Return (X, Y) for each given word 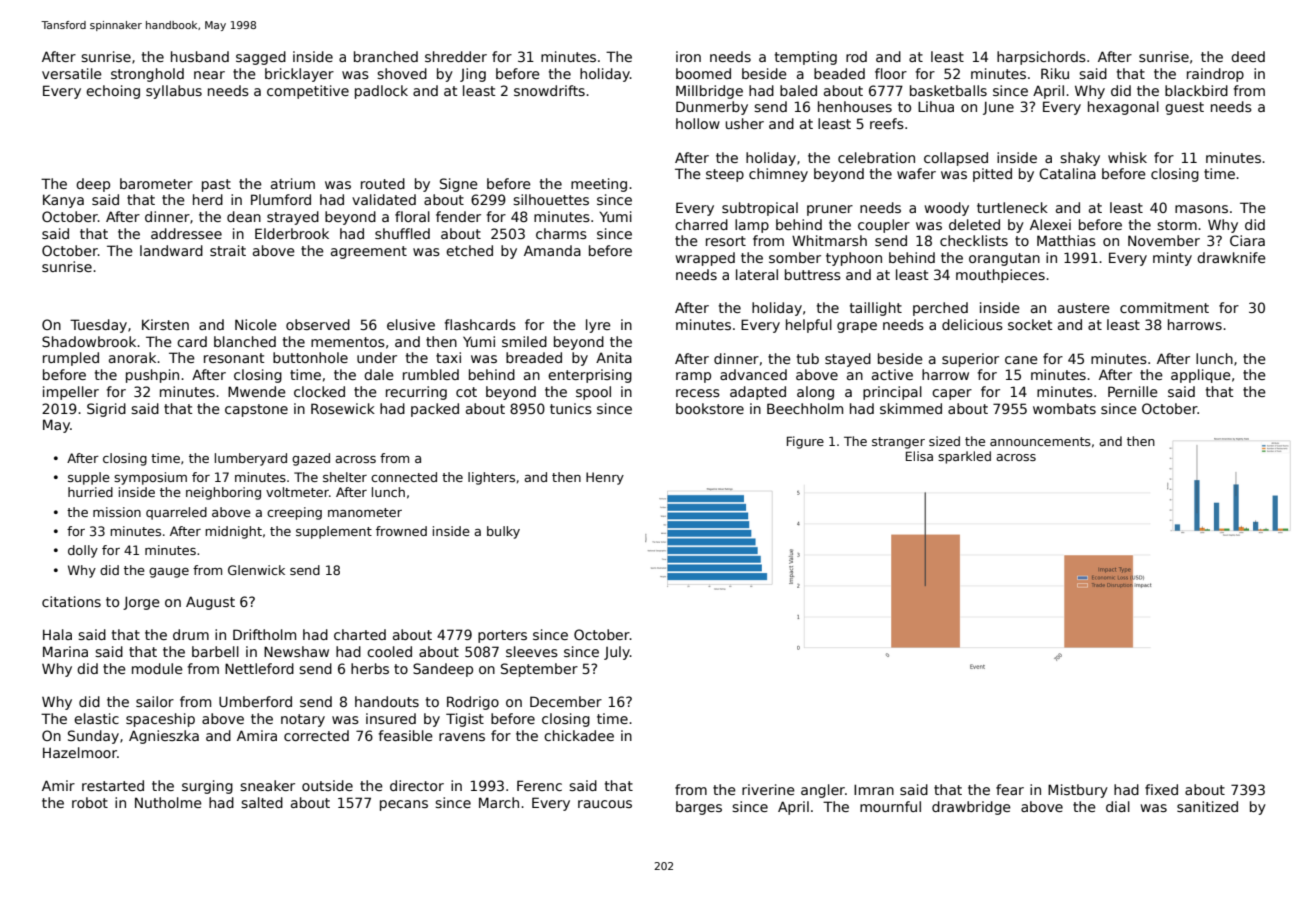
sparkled (964, 457)
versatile (72, 73)
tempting (806, 58)
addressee (186, 233)
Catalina (1067, 173)
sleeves (532, 651)
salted (262, 802)
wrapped (705, 259)
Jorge (141, 603)
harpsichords (1041, 58)
